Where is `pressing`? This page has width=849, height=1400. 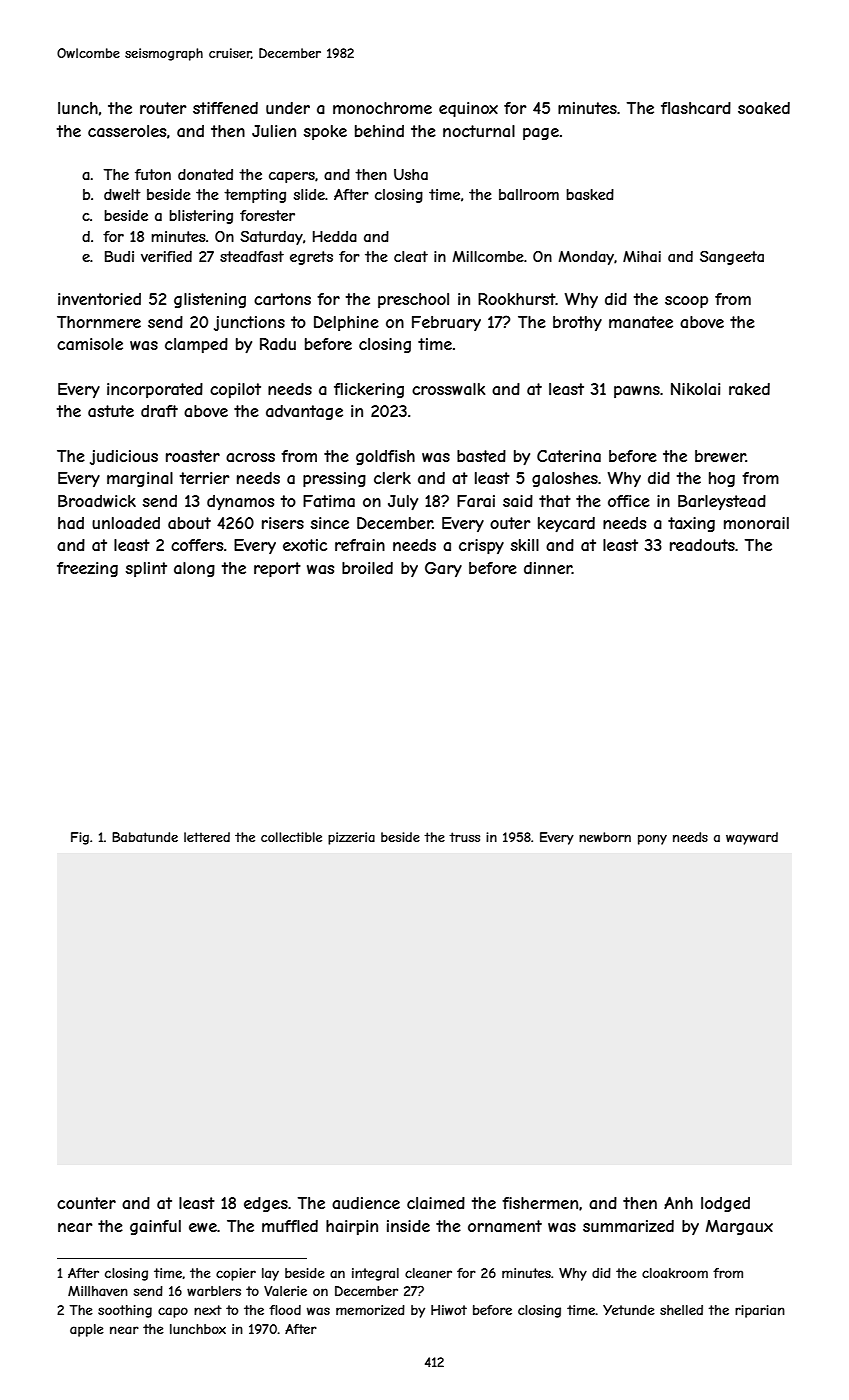
pressing is located at coordinates (334, 479).
